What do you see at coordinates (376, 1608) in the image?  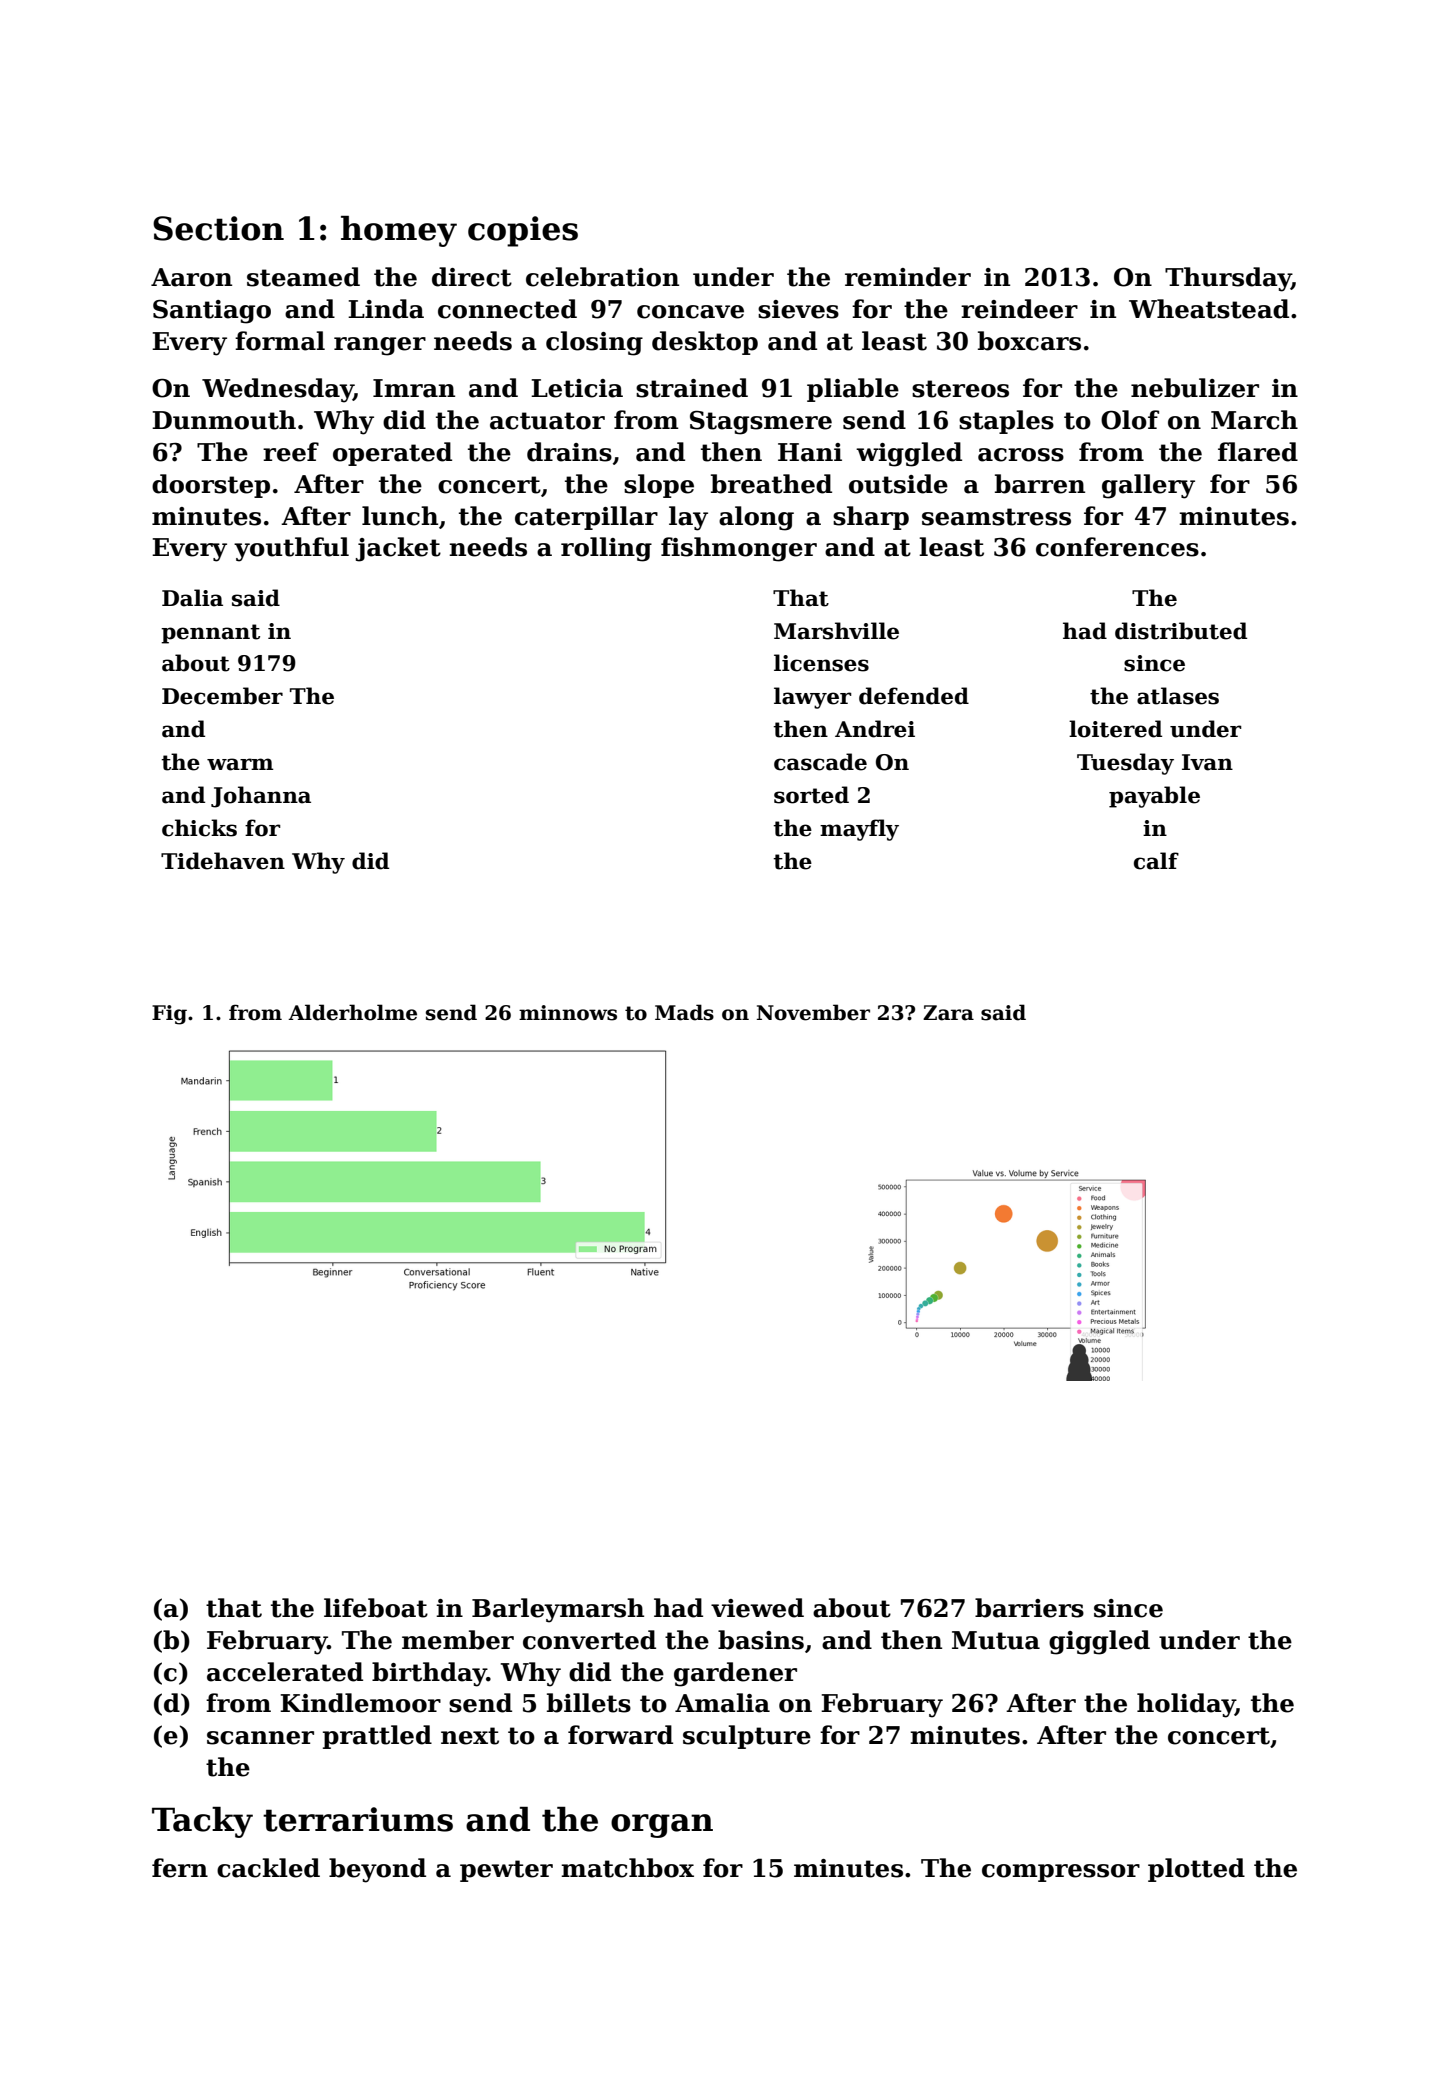 I see `lifeboat` at bounding box center [376, 1608].
